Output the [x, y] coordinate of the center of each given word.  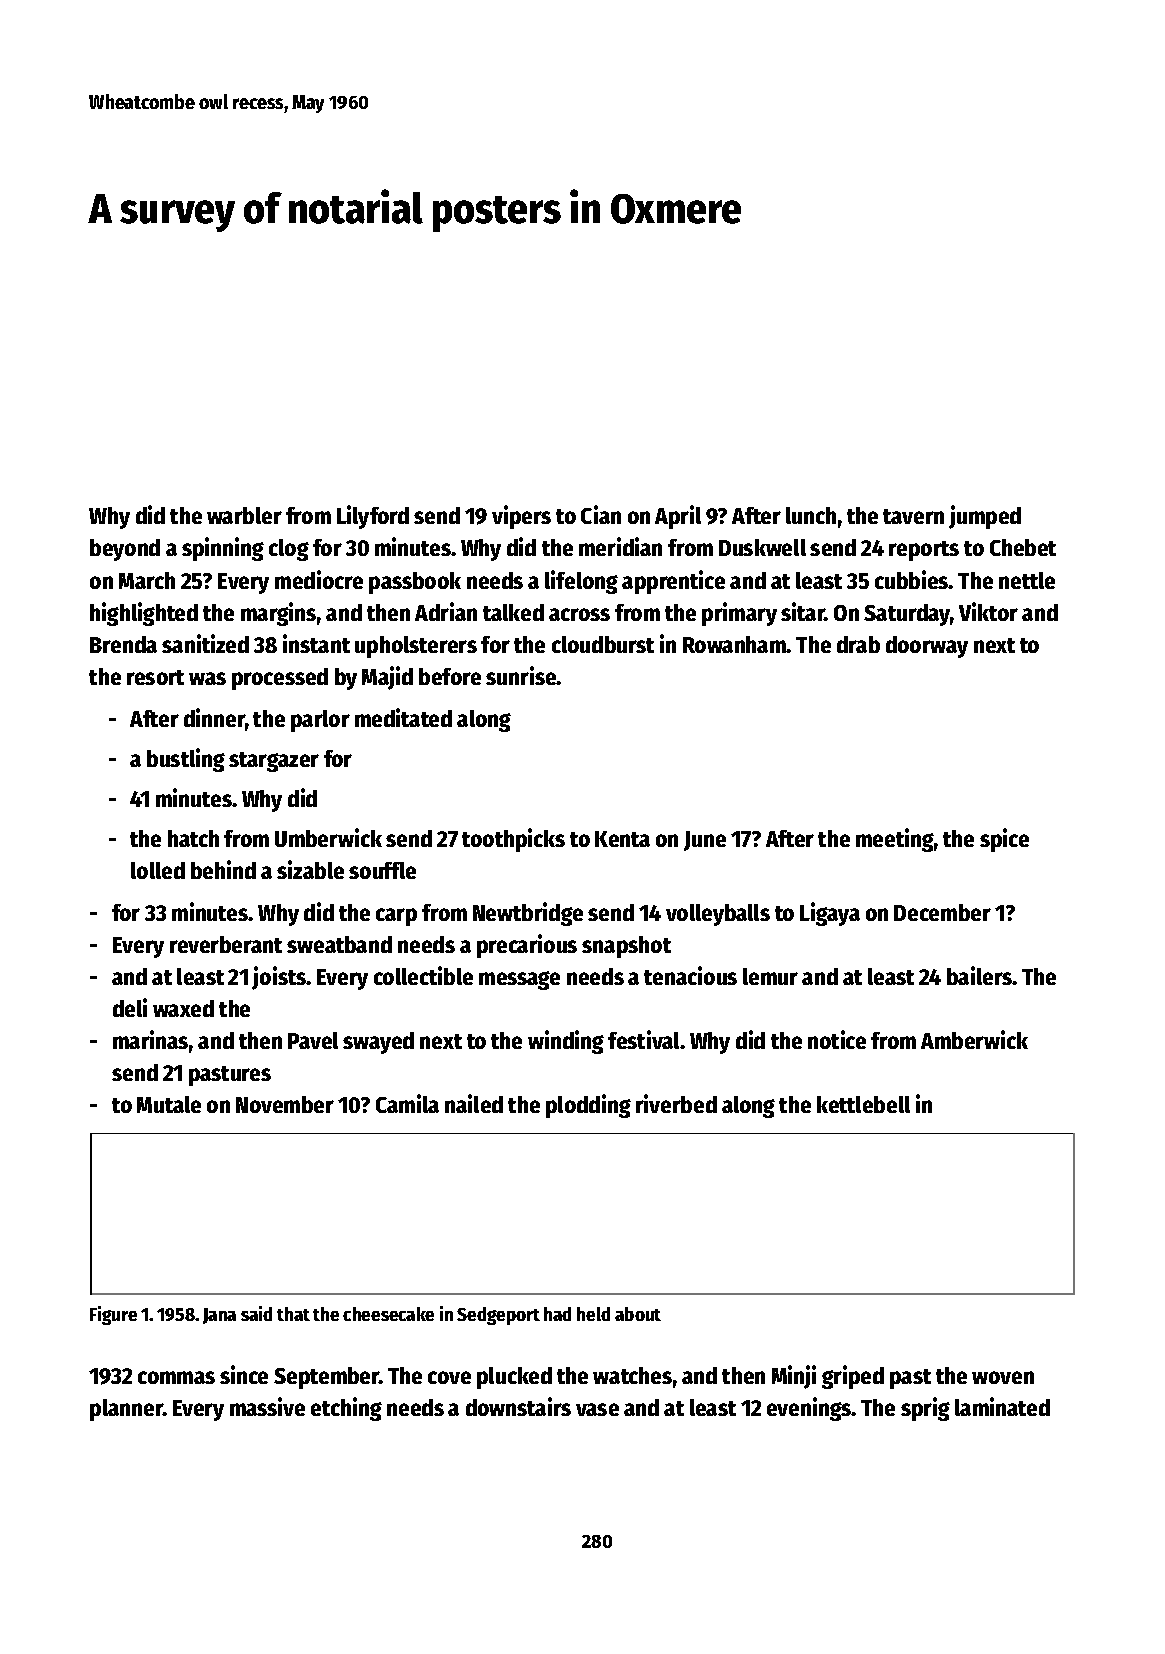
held [593, 1314]
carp [396, 917]
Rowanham [735, 644]
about [638, 1314]
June [705, 841]
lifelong [581, 582]
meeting [895, 840]
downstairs [518, 1406]
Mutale [169, 1104]
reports [924, 551]
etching [346, 1409]
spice [1004, 840]
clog [289, 550]
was [207, 678]
